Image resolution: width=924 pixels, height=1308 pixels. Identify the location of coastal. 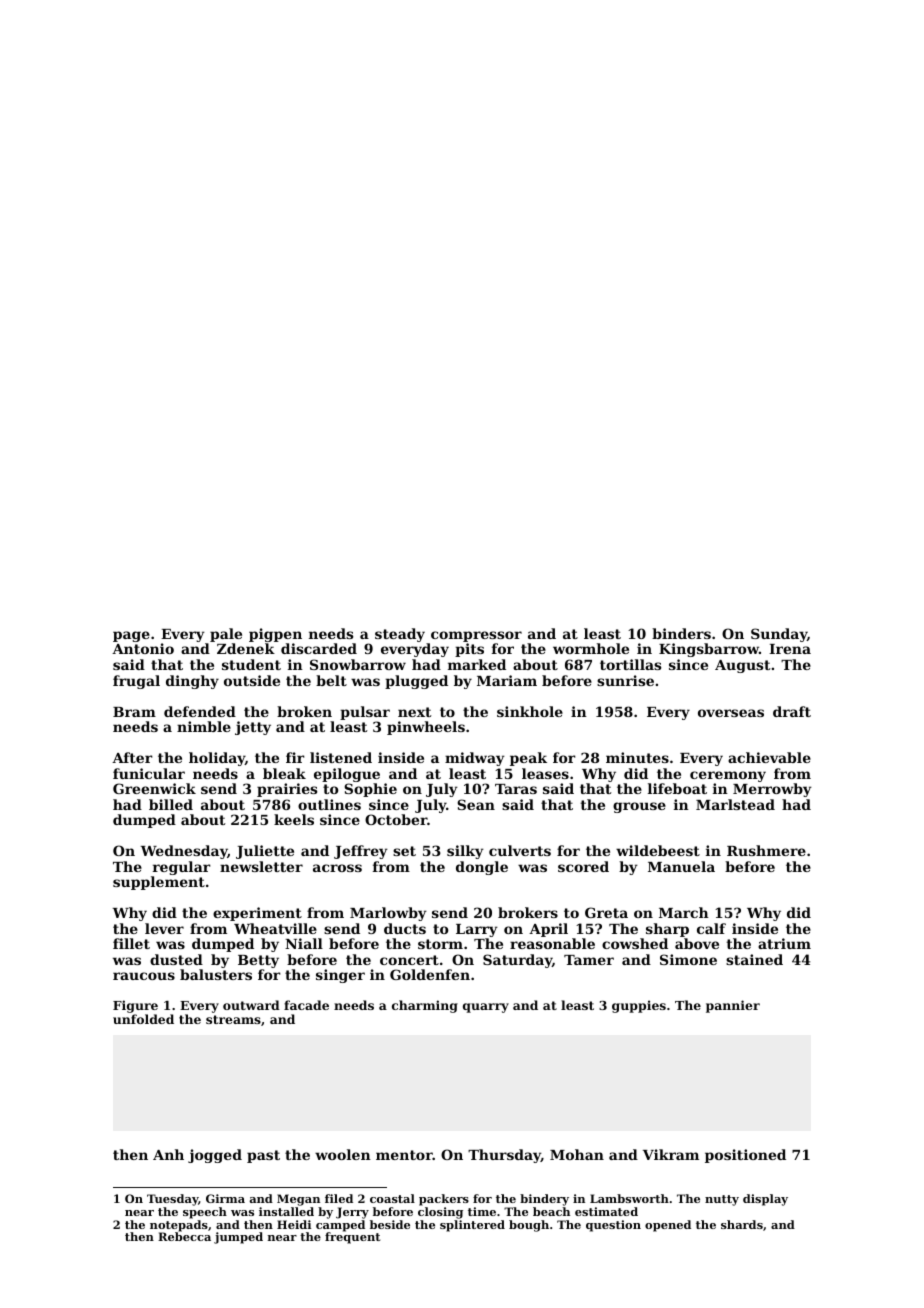
(392, 1198).
